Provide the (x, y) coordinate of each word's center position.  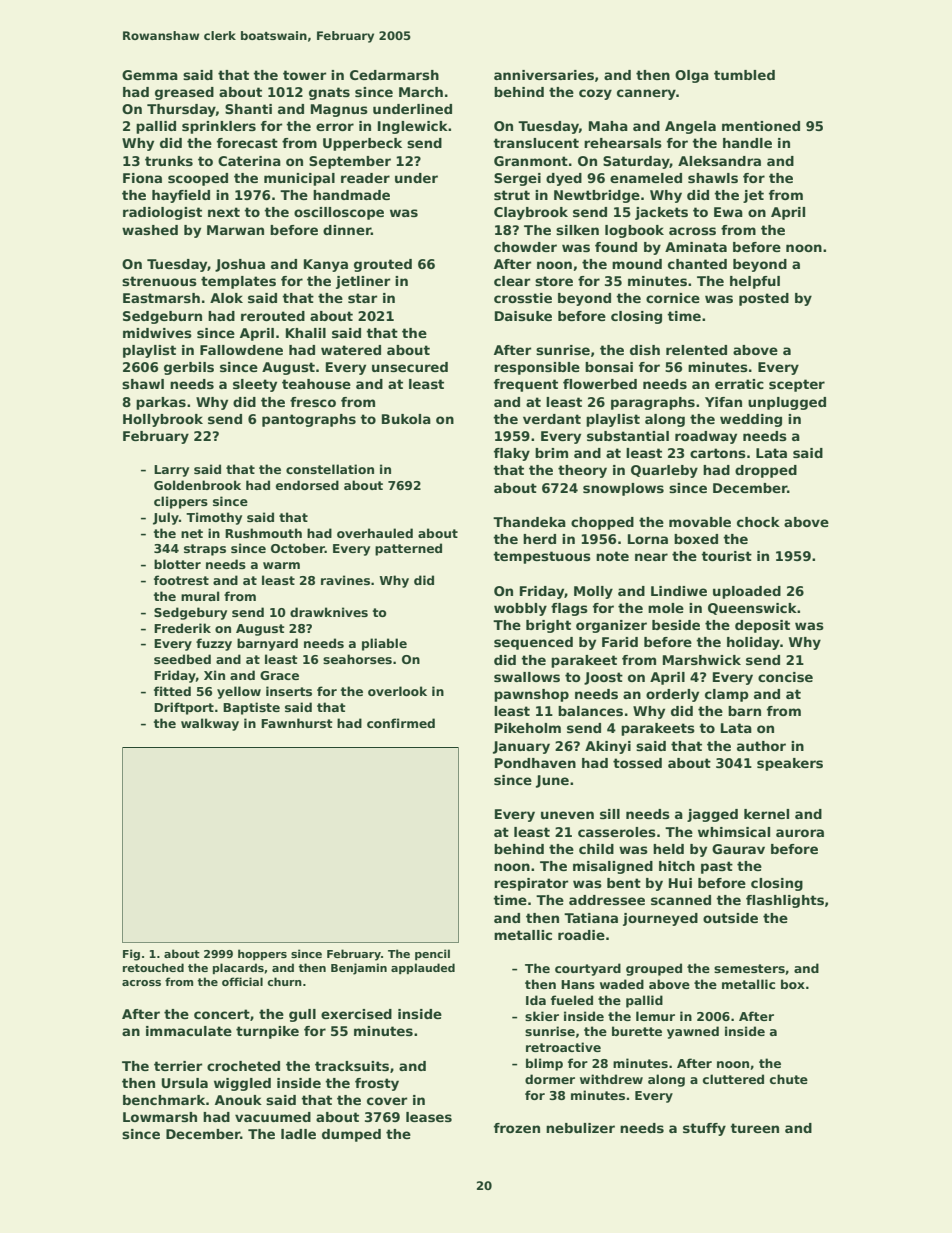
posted (764, 299)
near (651, 557)
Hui (680, 883)
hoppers (262, 954)
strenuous (159, 281)
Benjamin (359, 969)
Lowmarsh (160, 1117)
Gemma (150, 75)
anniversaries (544, 75)
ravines (345, 580)
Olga (692, 76)
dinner (347, 230)
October (298, 548)
